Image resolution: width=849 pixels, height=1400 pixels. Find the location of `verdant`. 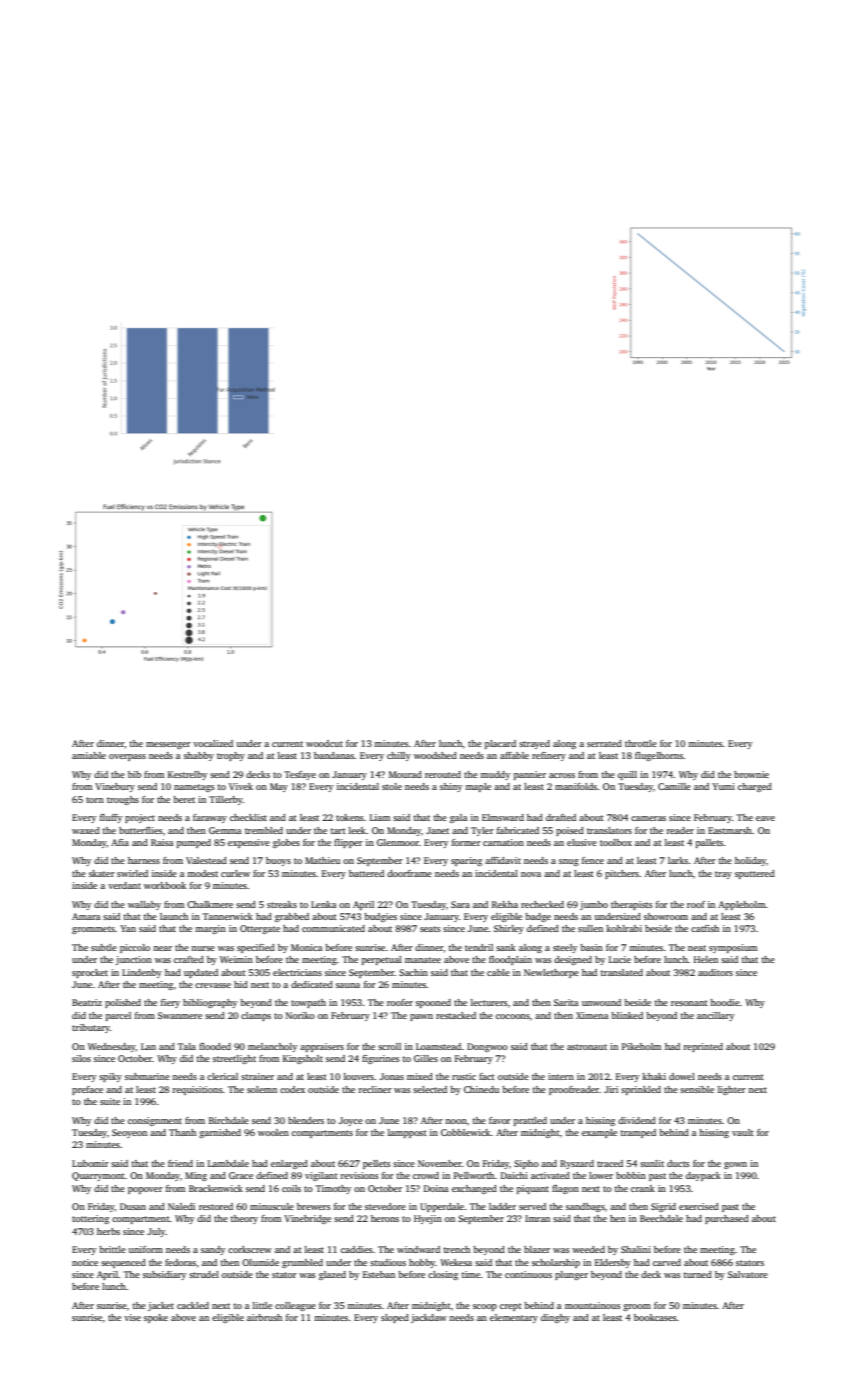

verdant is located at coordinates (124, 885).
